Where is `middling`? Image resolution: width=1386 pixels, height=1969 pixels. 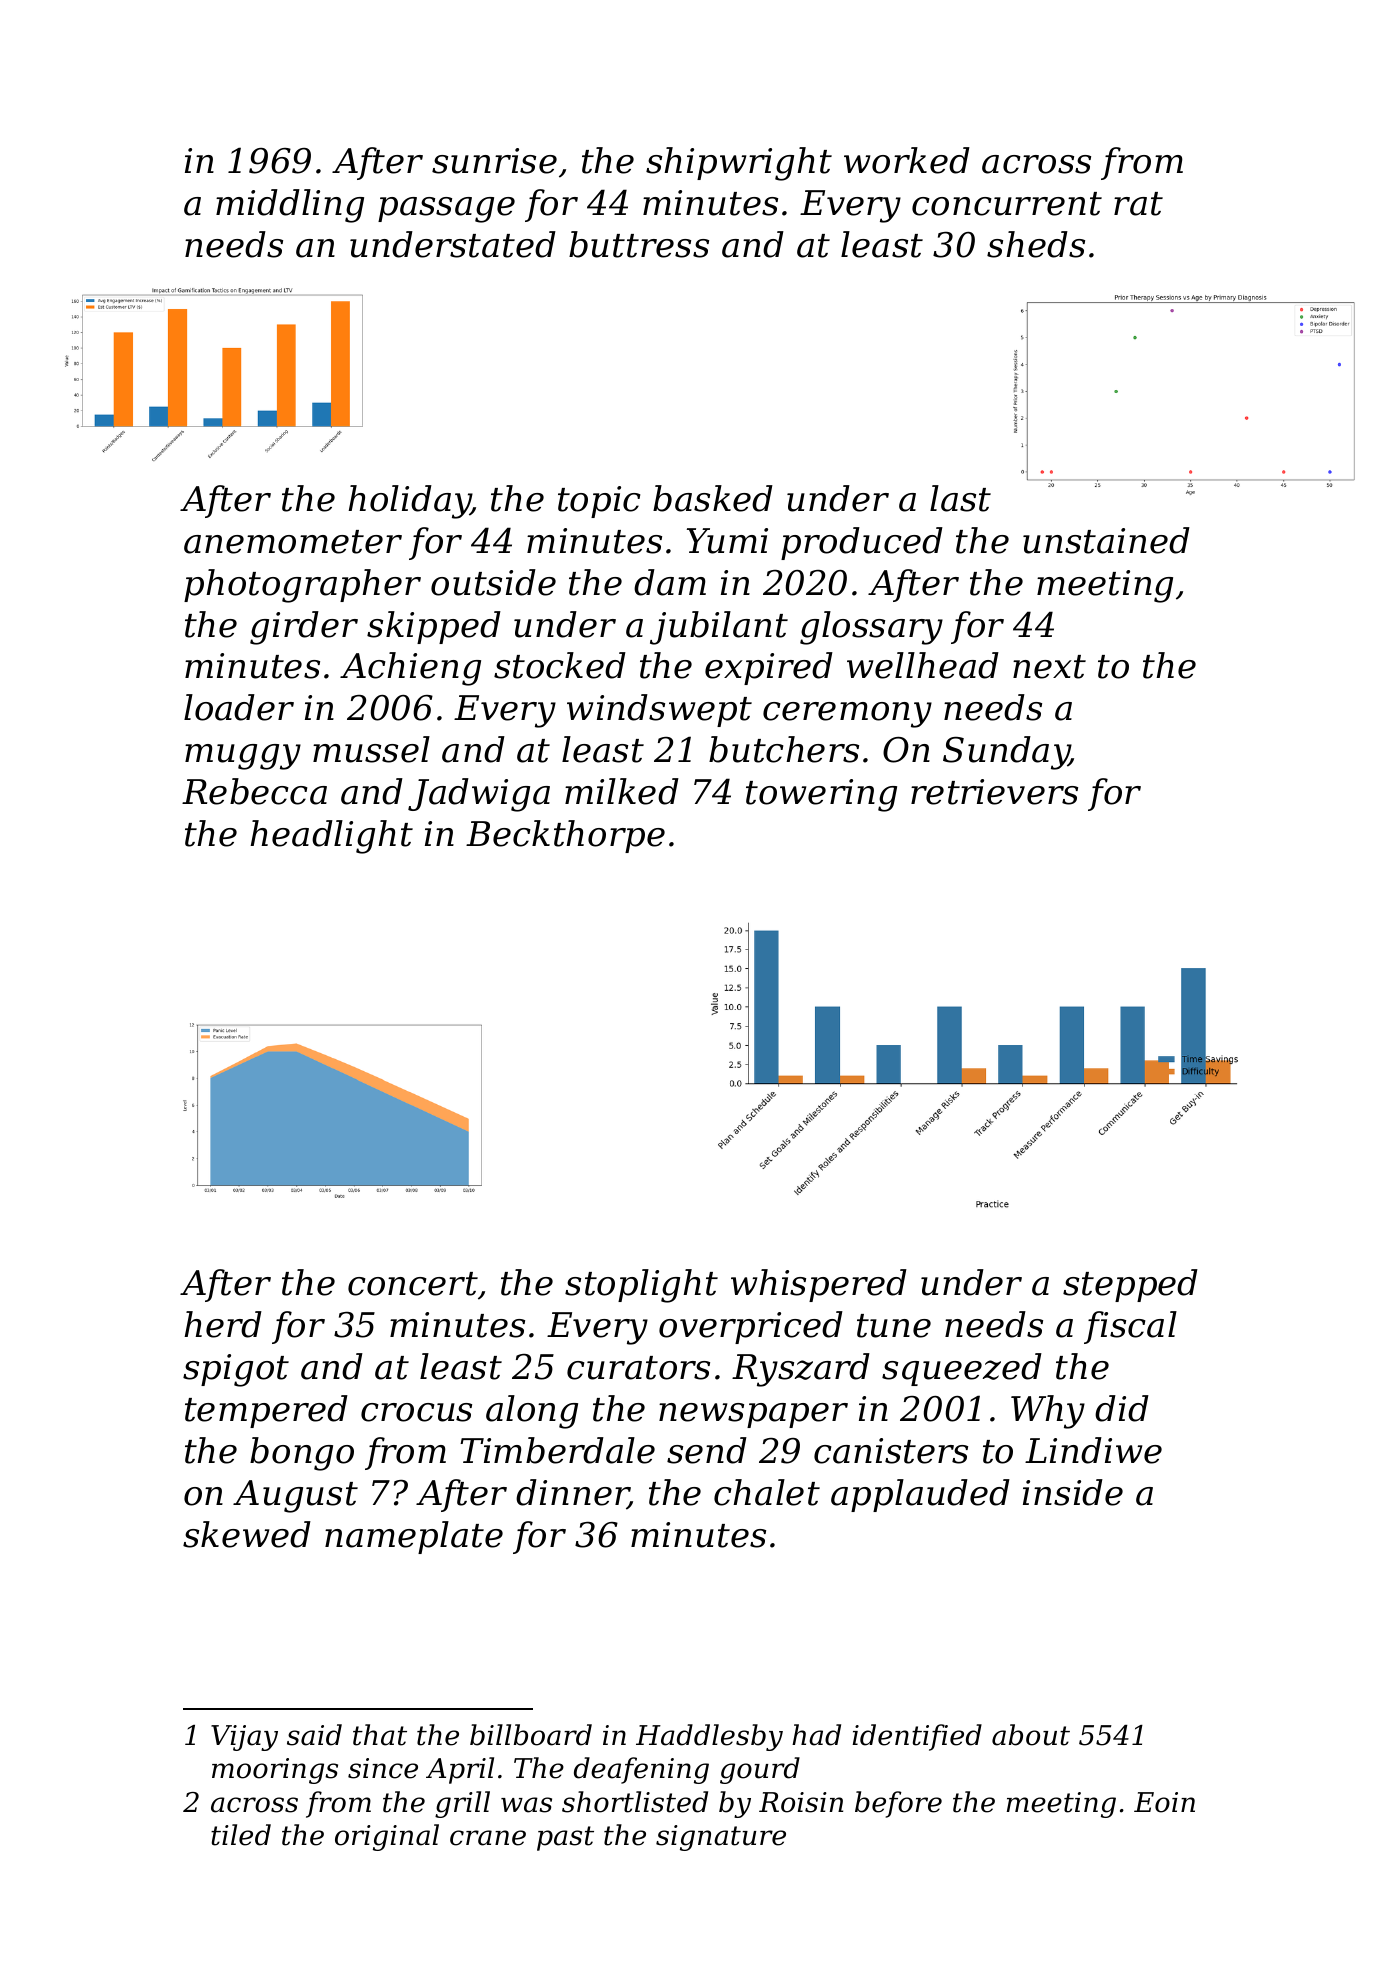 middling is located at coordinates (290, 206).
